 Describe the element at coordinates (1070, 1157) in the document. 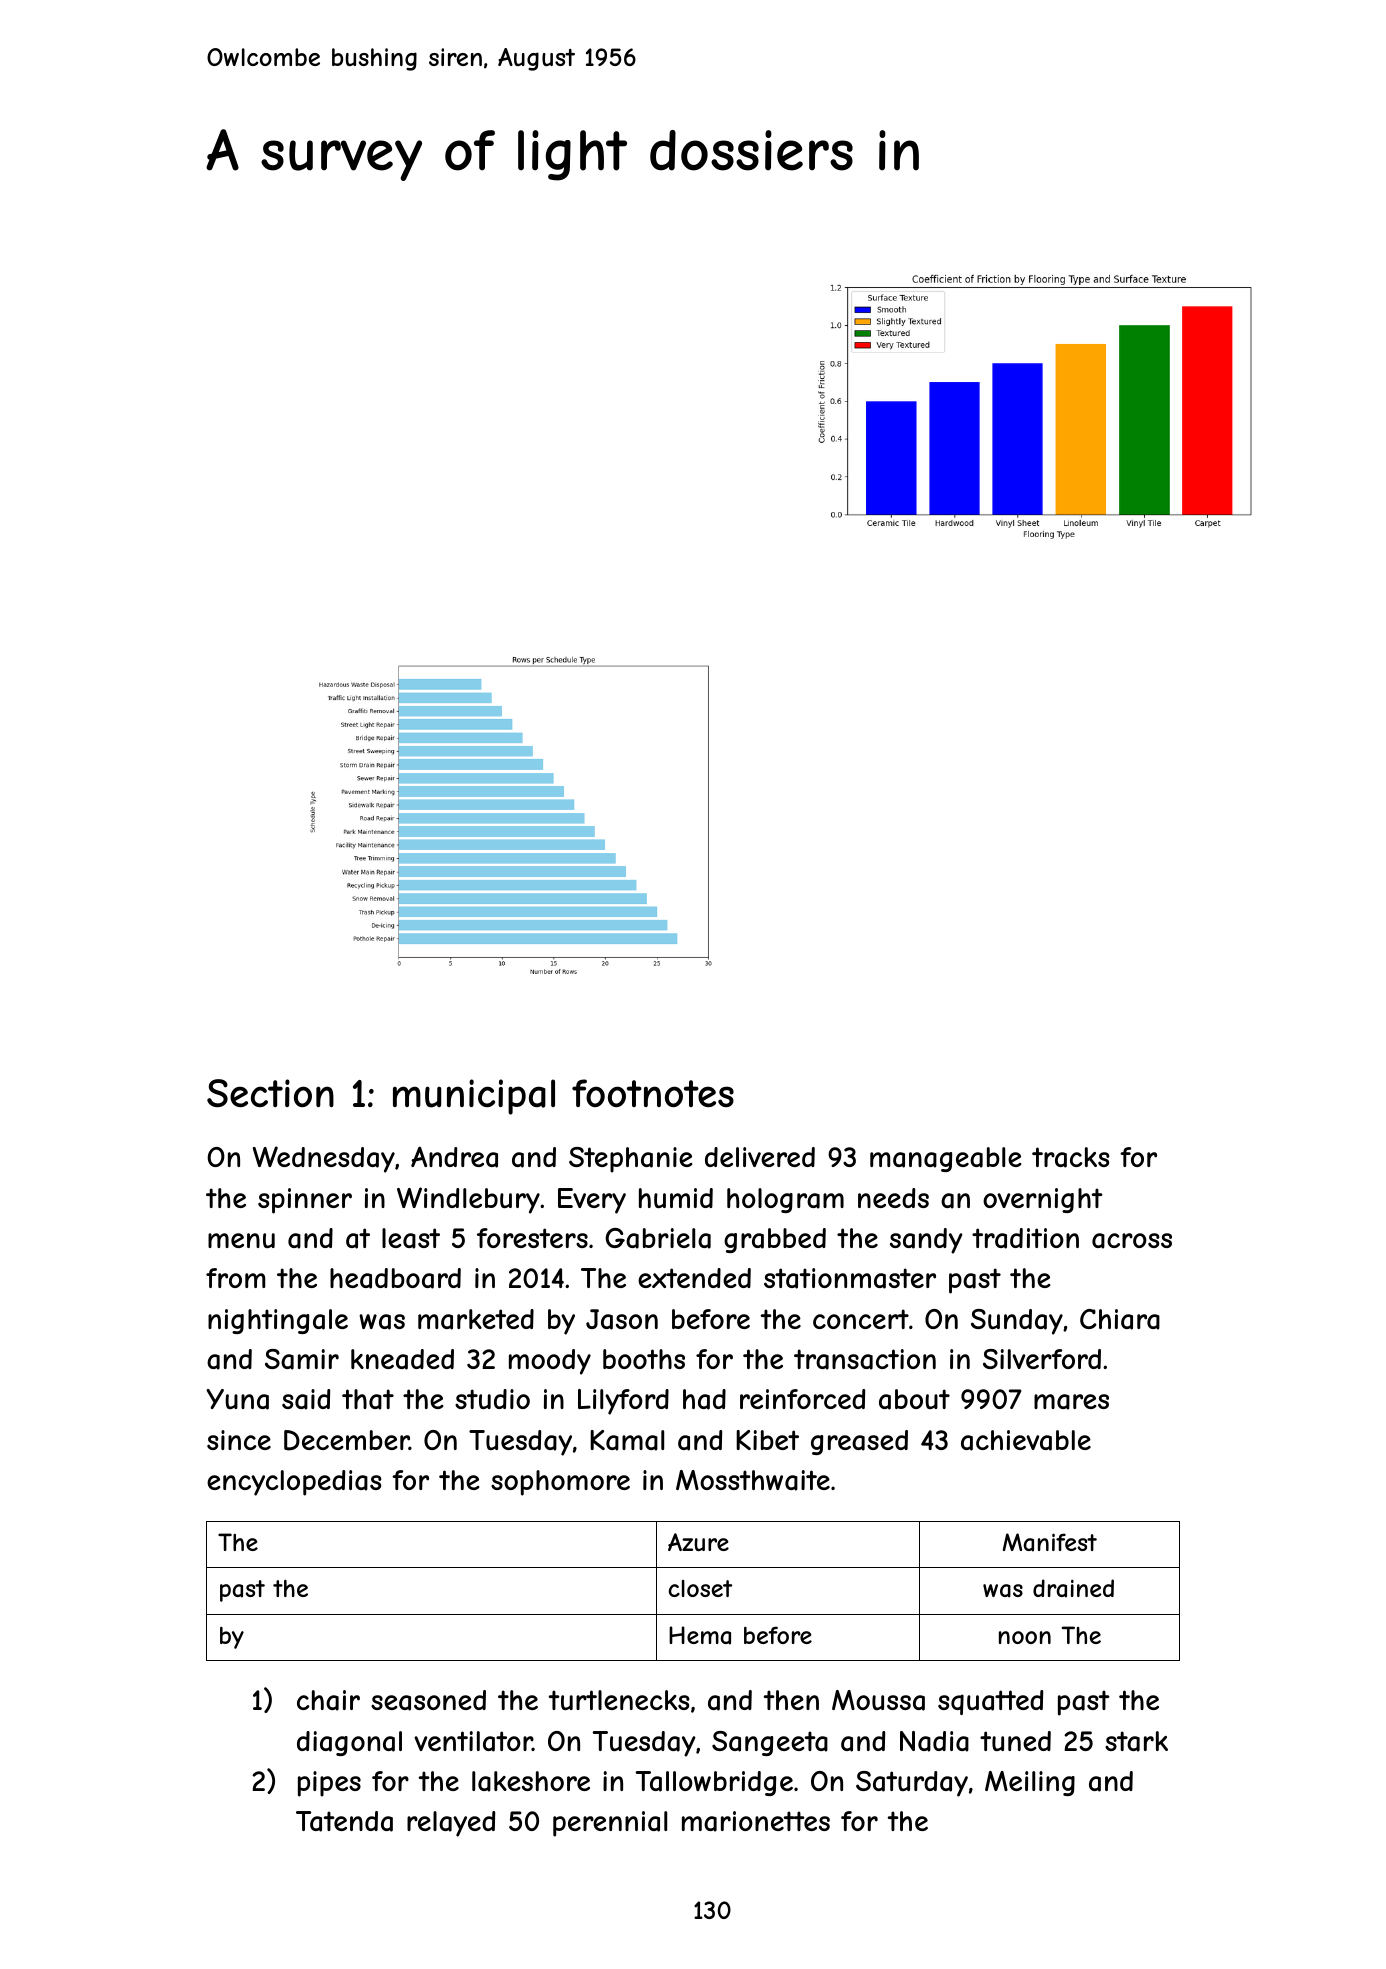

I see `tracks` at that location.
